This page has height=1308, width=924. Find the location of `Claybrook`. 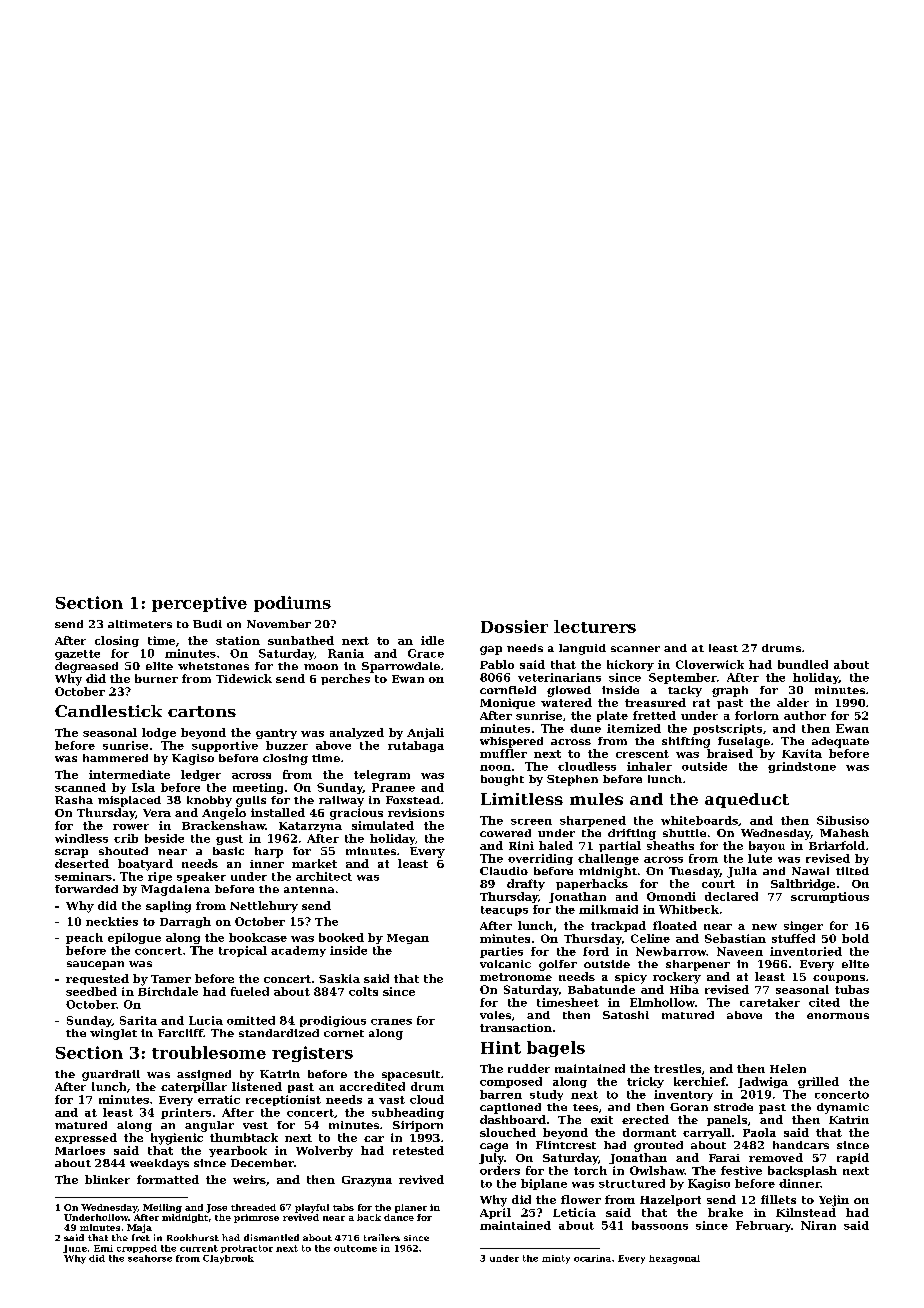

Claybrook is located at coordinates (228, 1259).
